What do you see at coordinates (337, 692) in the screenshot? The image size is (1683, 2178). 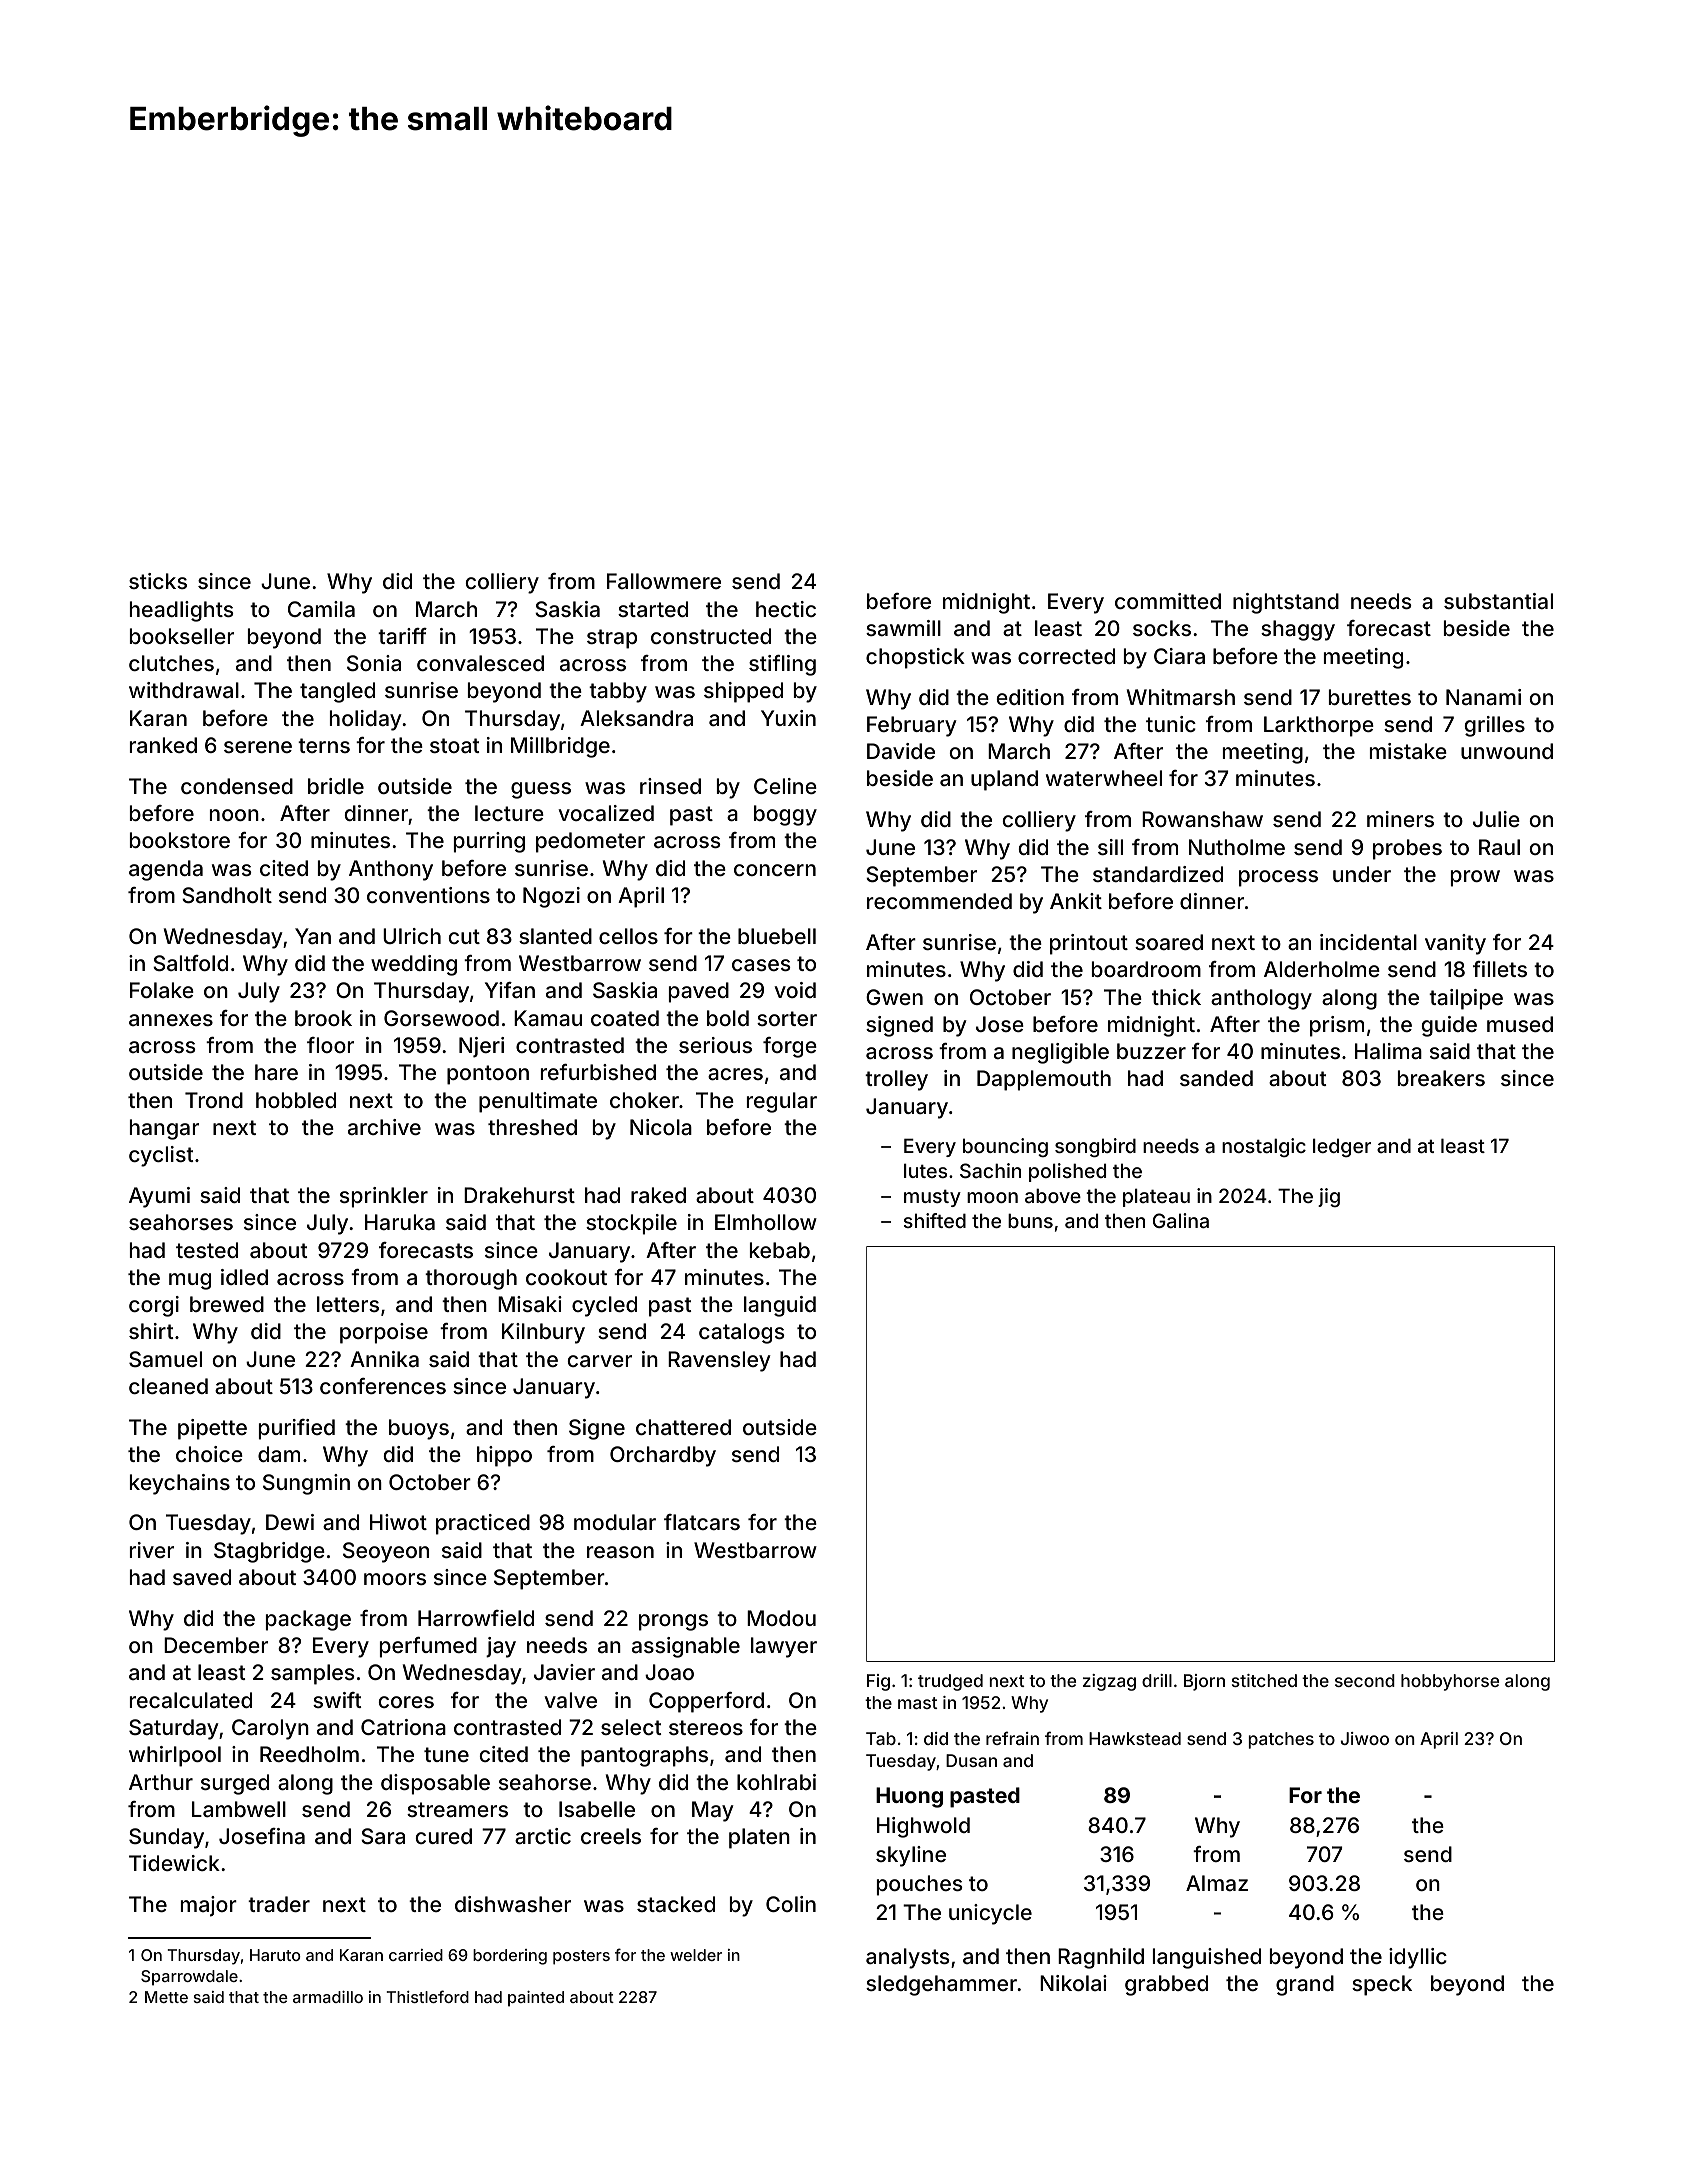 I see `tangled` at bounding box center [337, 692].
